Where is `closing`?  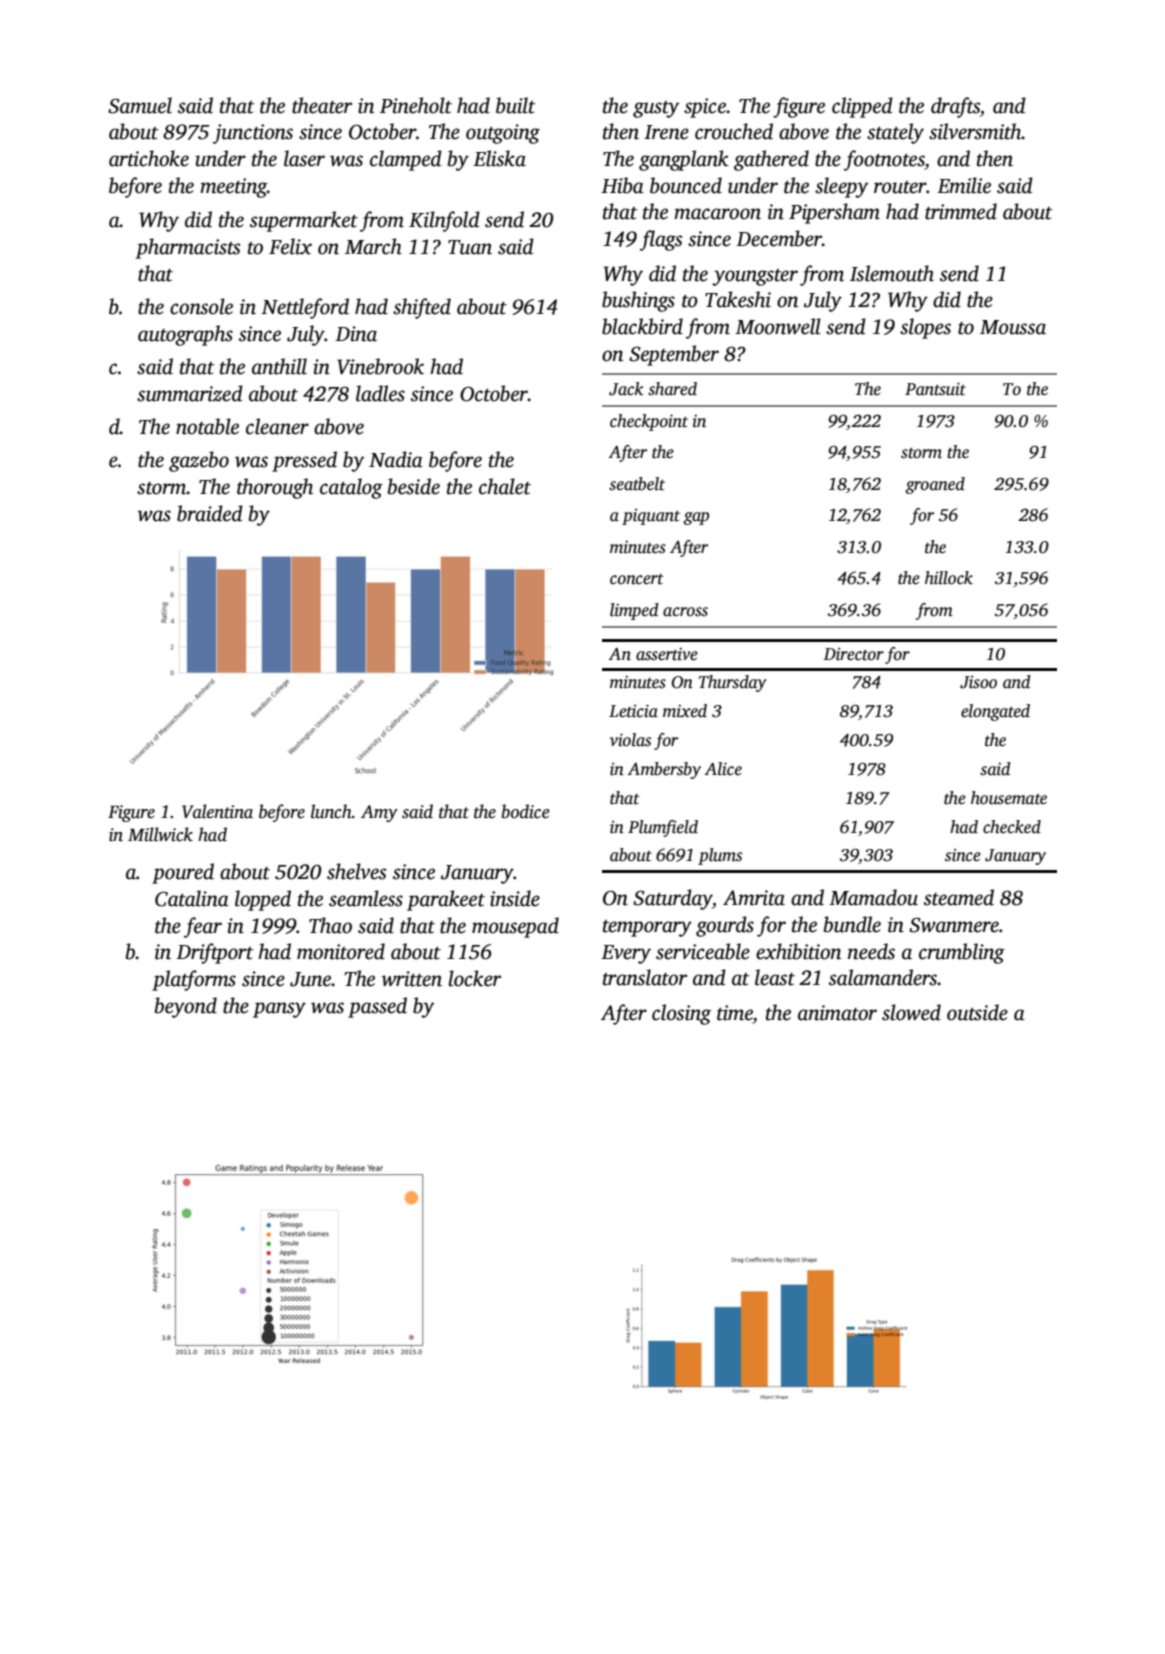 closing is located at coordinates (681, 1014).
